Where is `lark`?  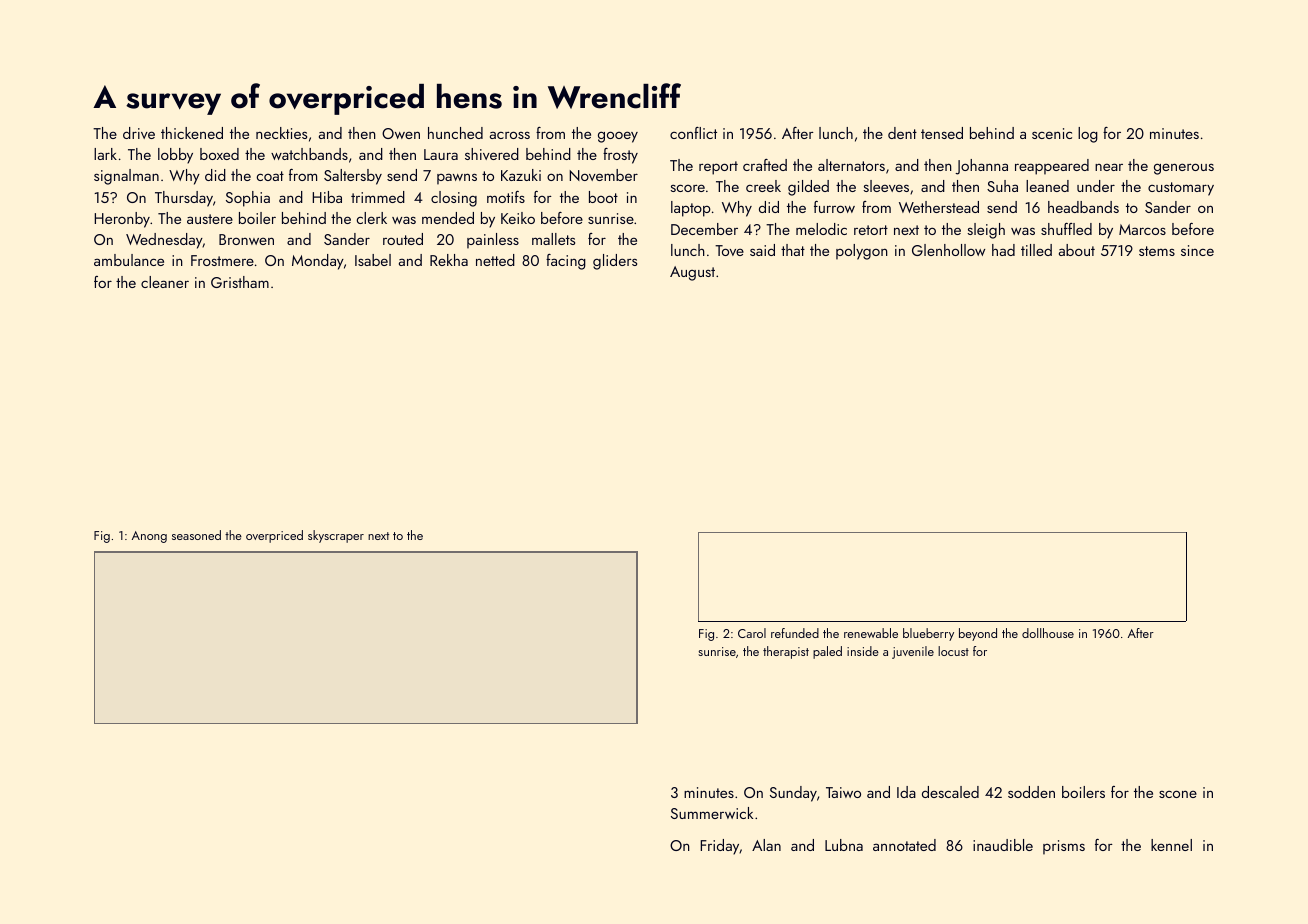 lark is located at coordinates (105, 154).
